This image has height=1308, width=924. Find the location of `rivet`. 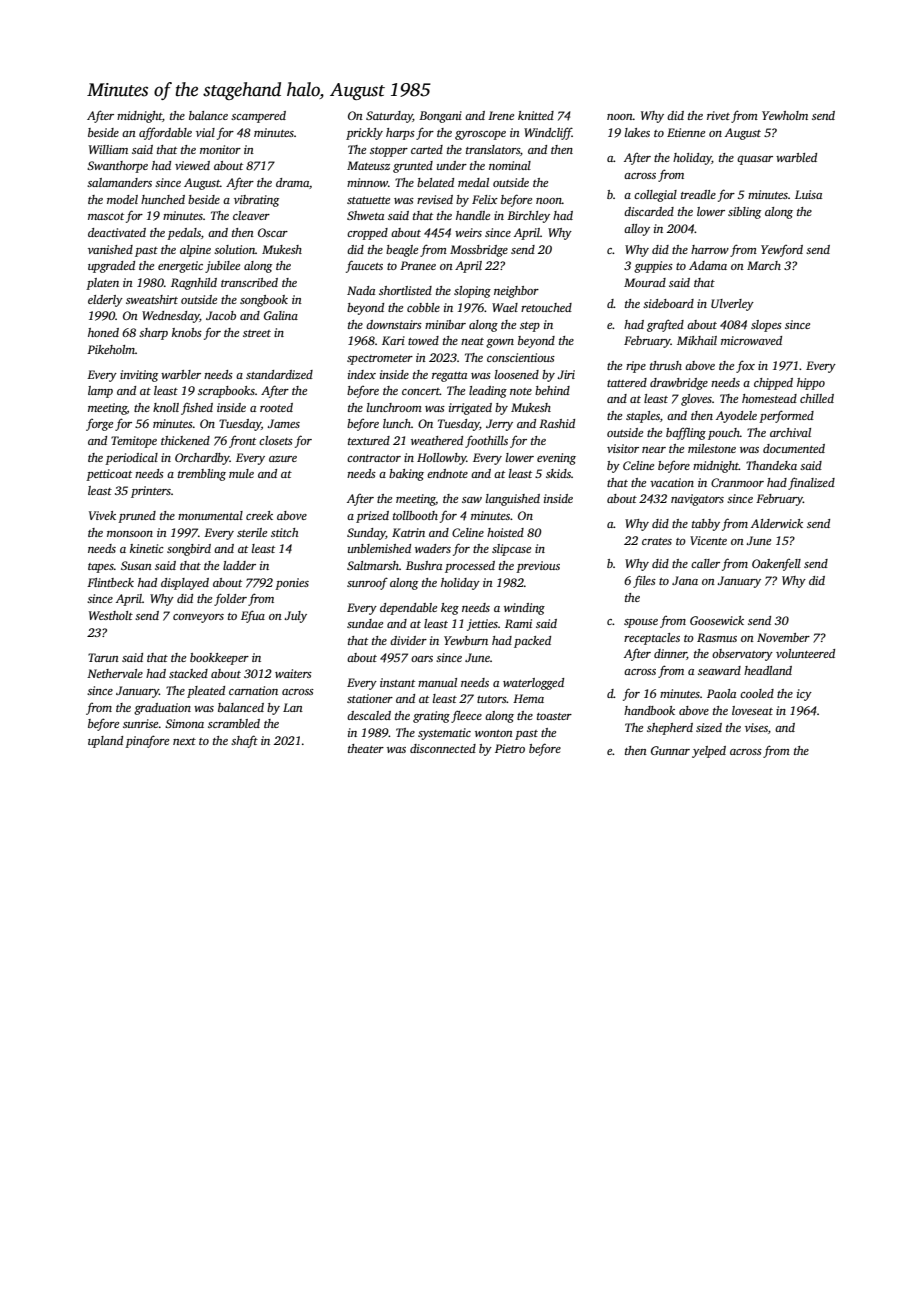

rivet is located at coordinates (718, 115).
